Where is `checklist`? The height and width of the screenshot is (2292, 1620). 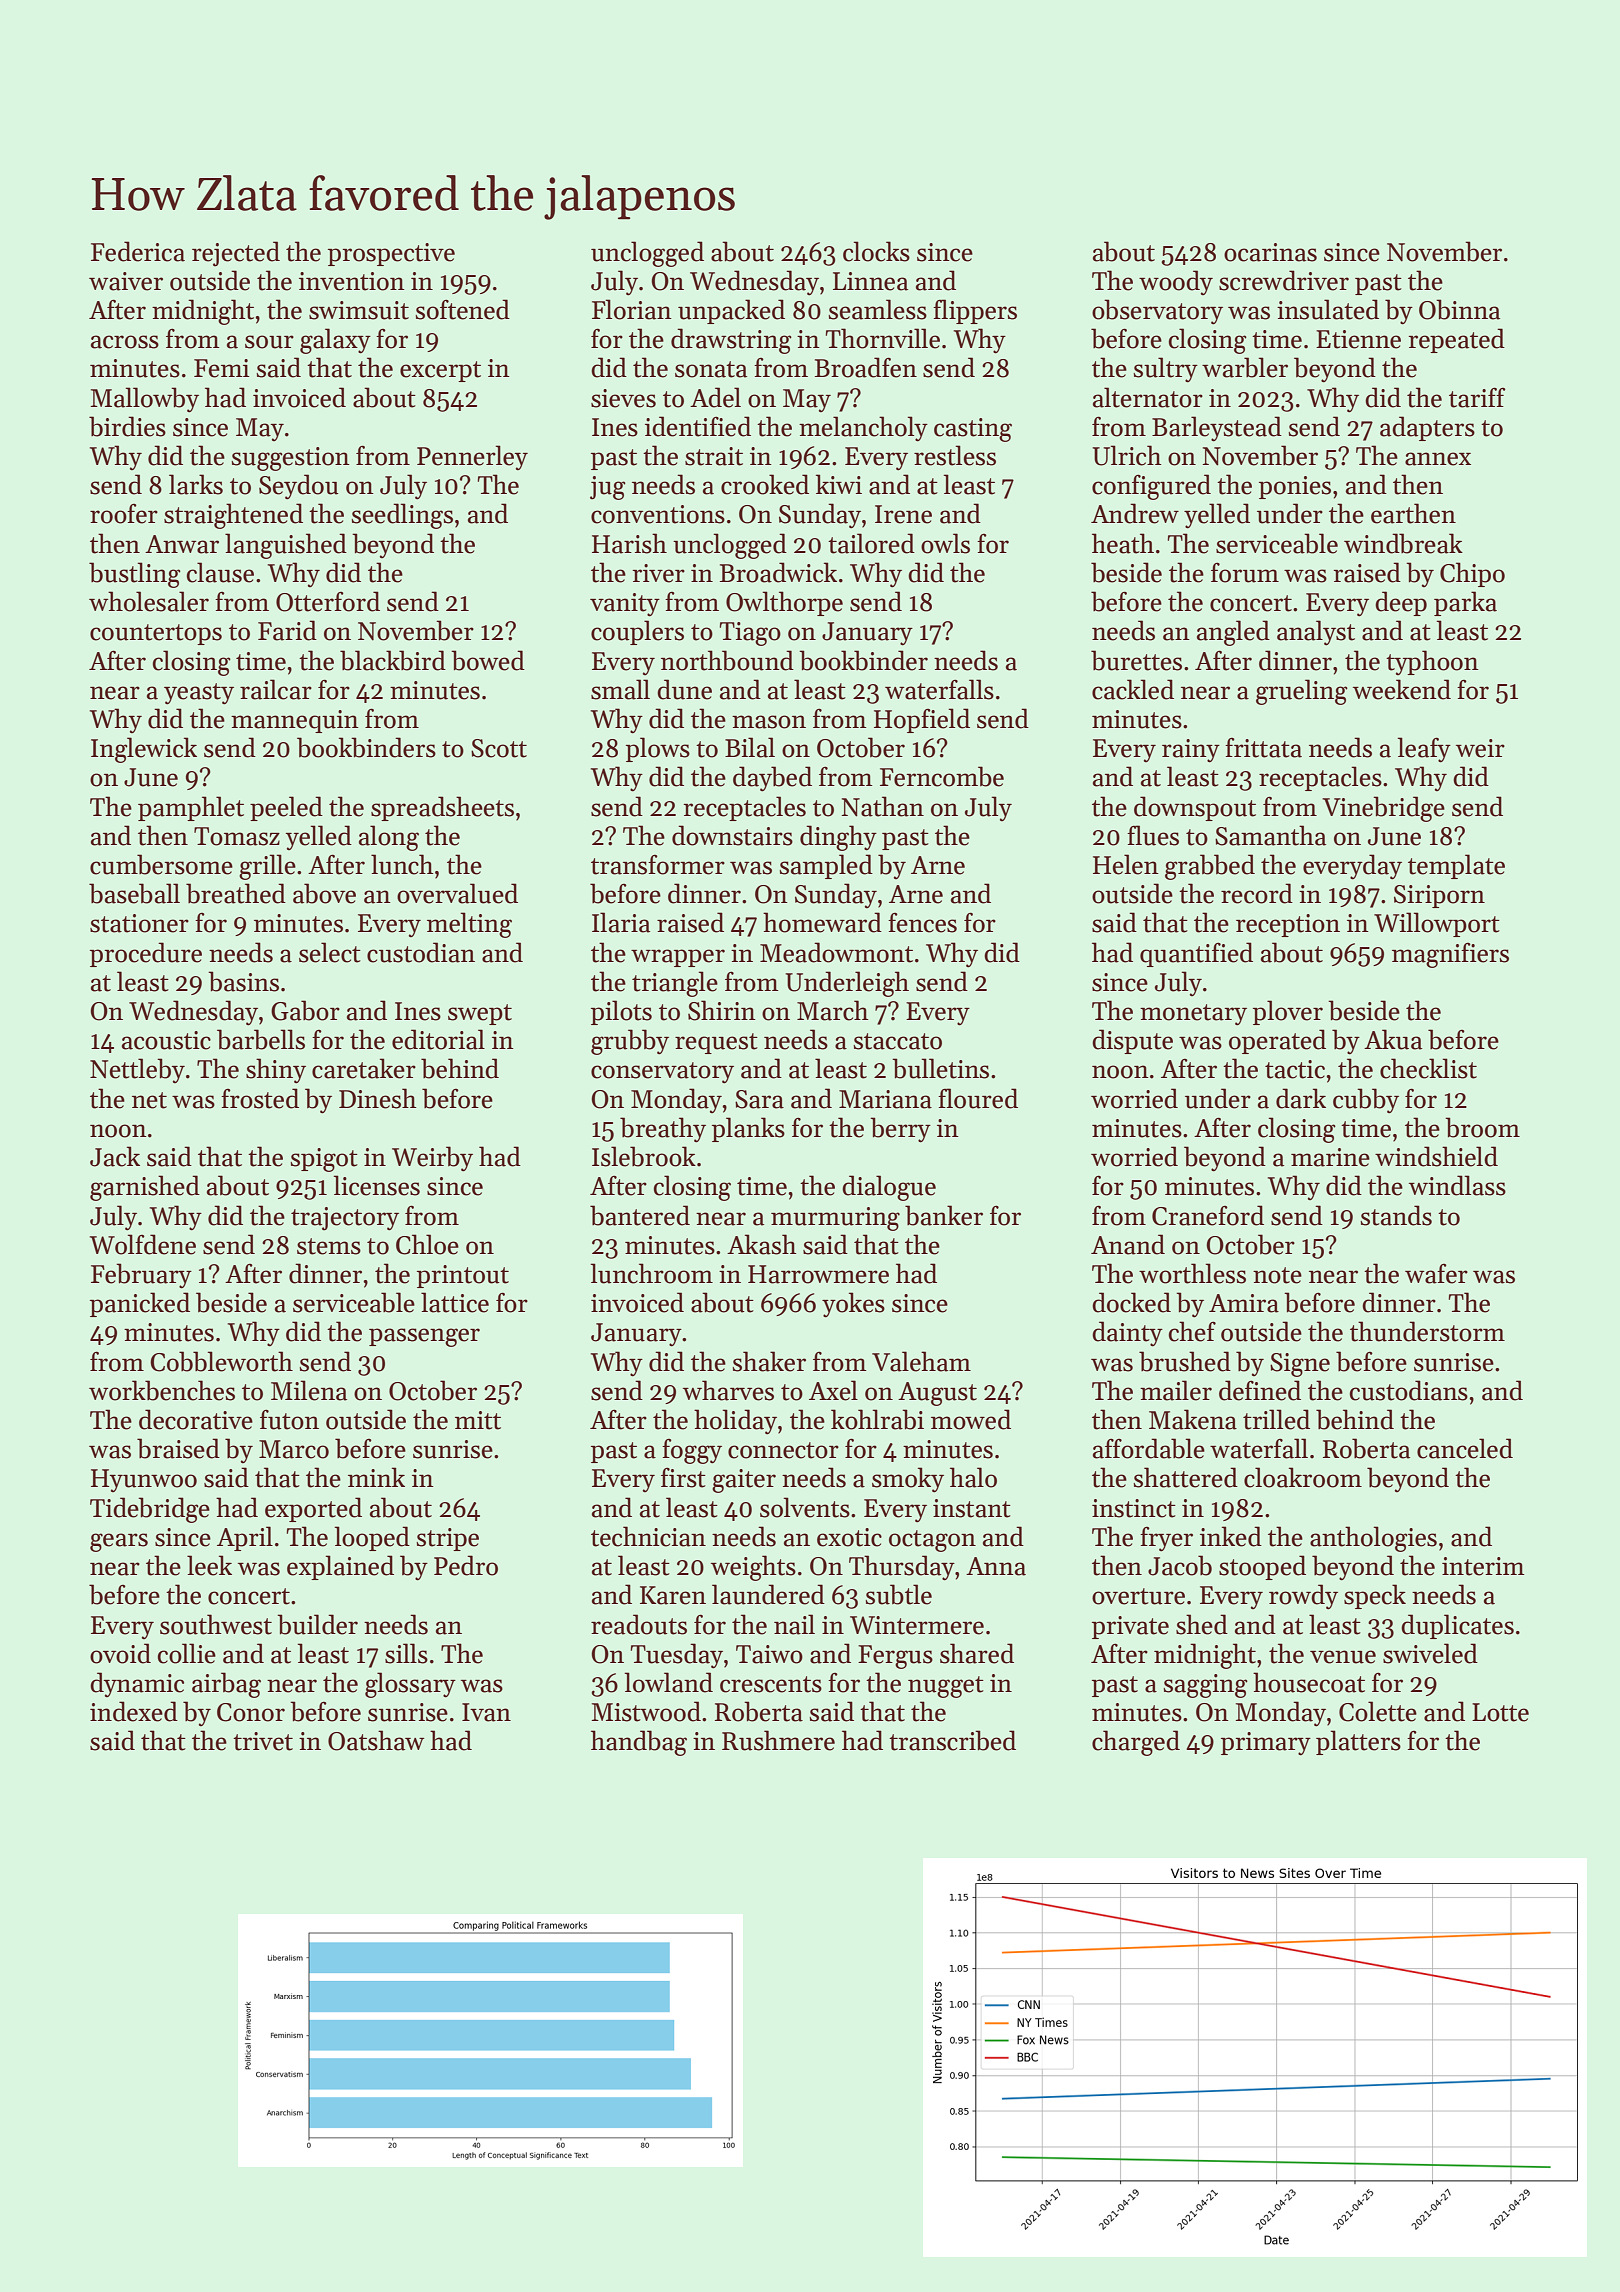 checklist is located at coordinates (1428, 1068).
